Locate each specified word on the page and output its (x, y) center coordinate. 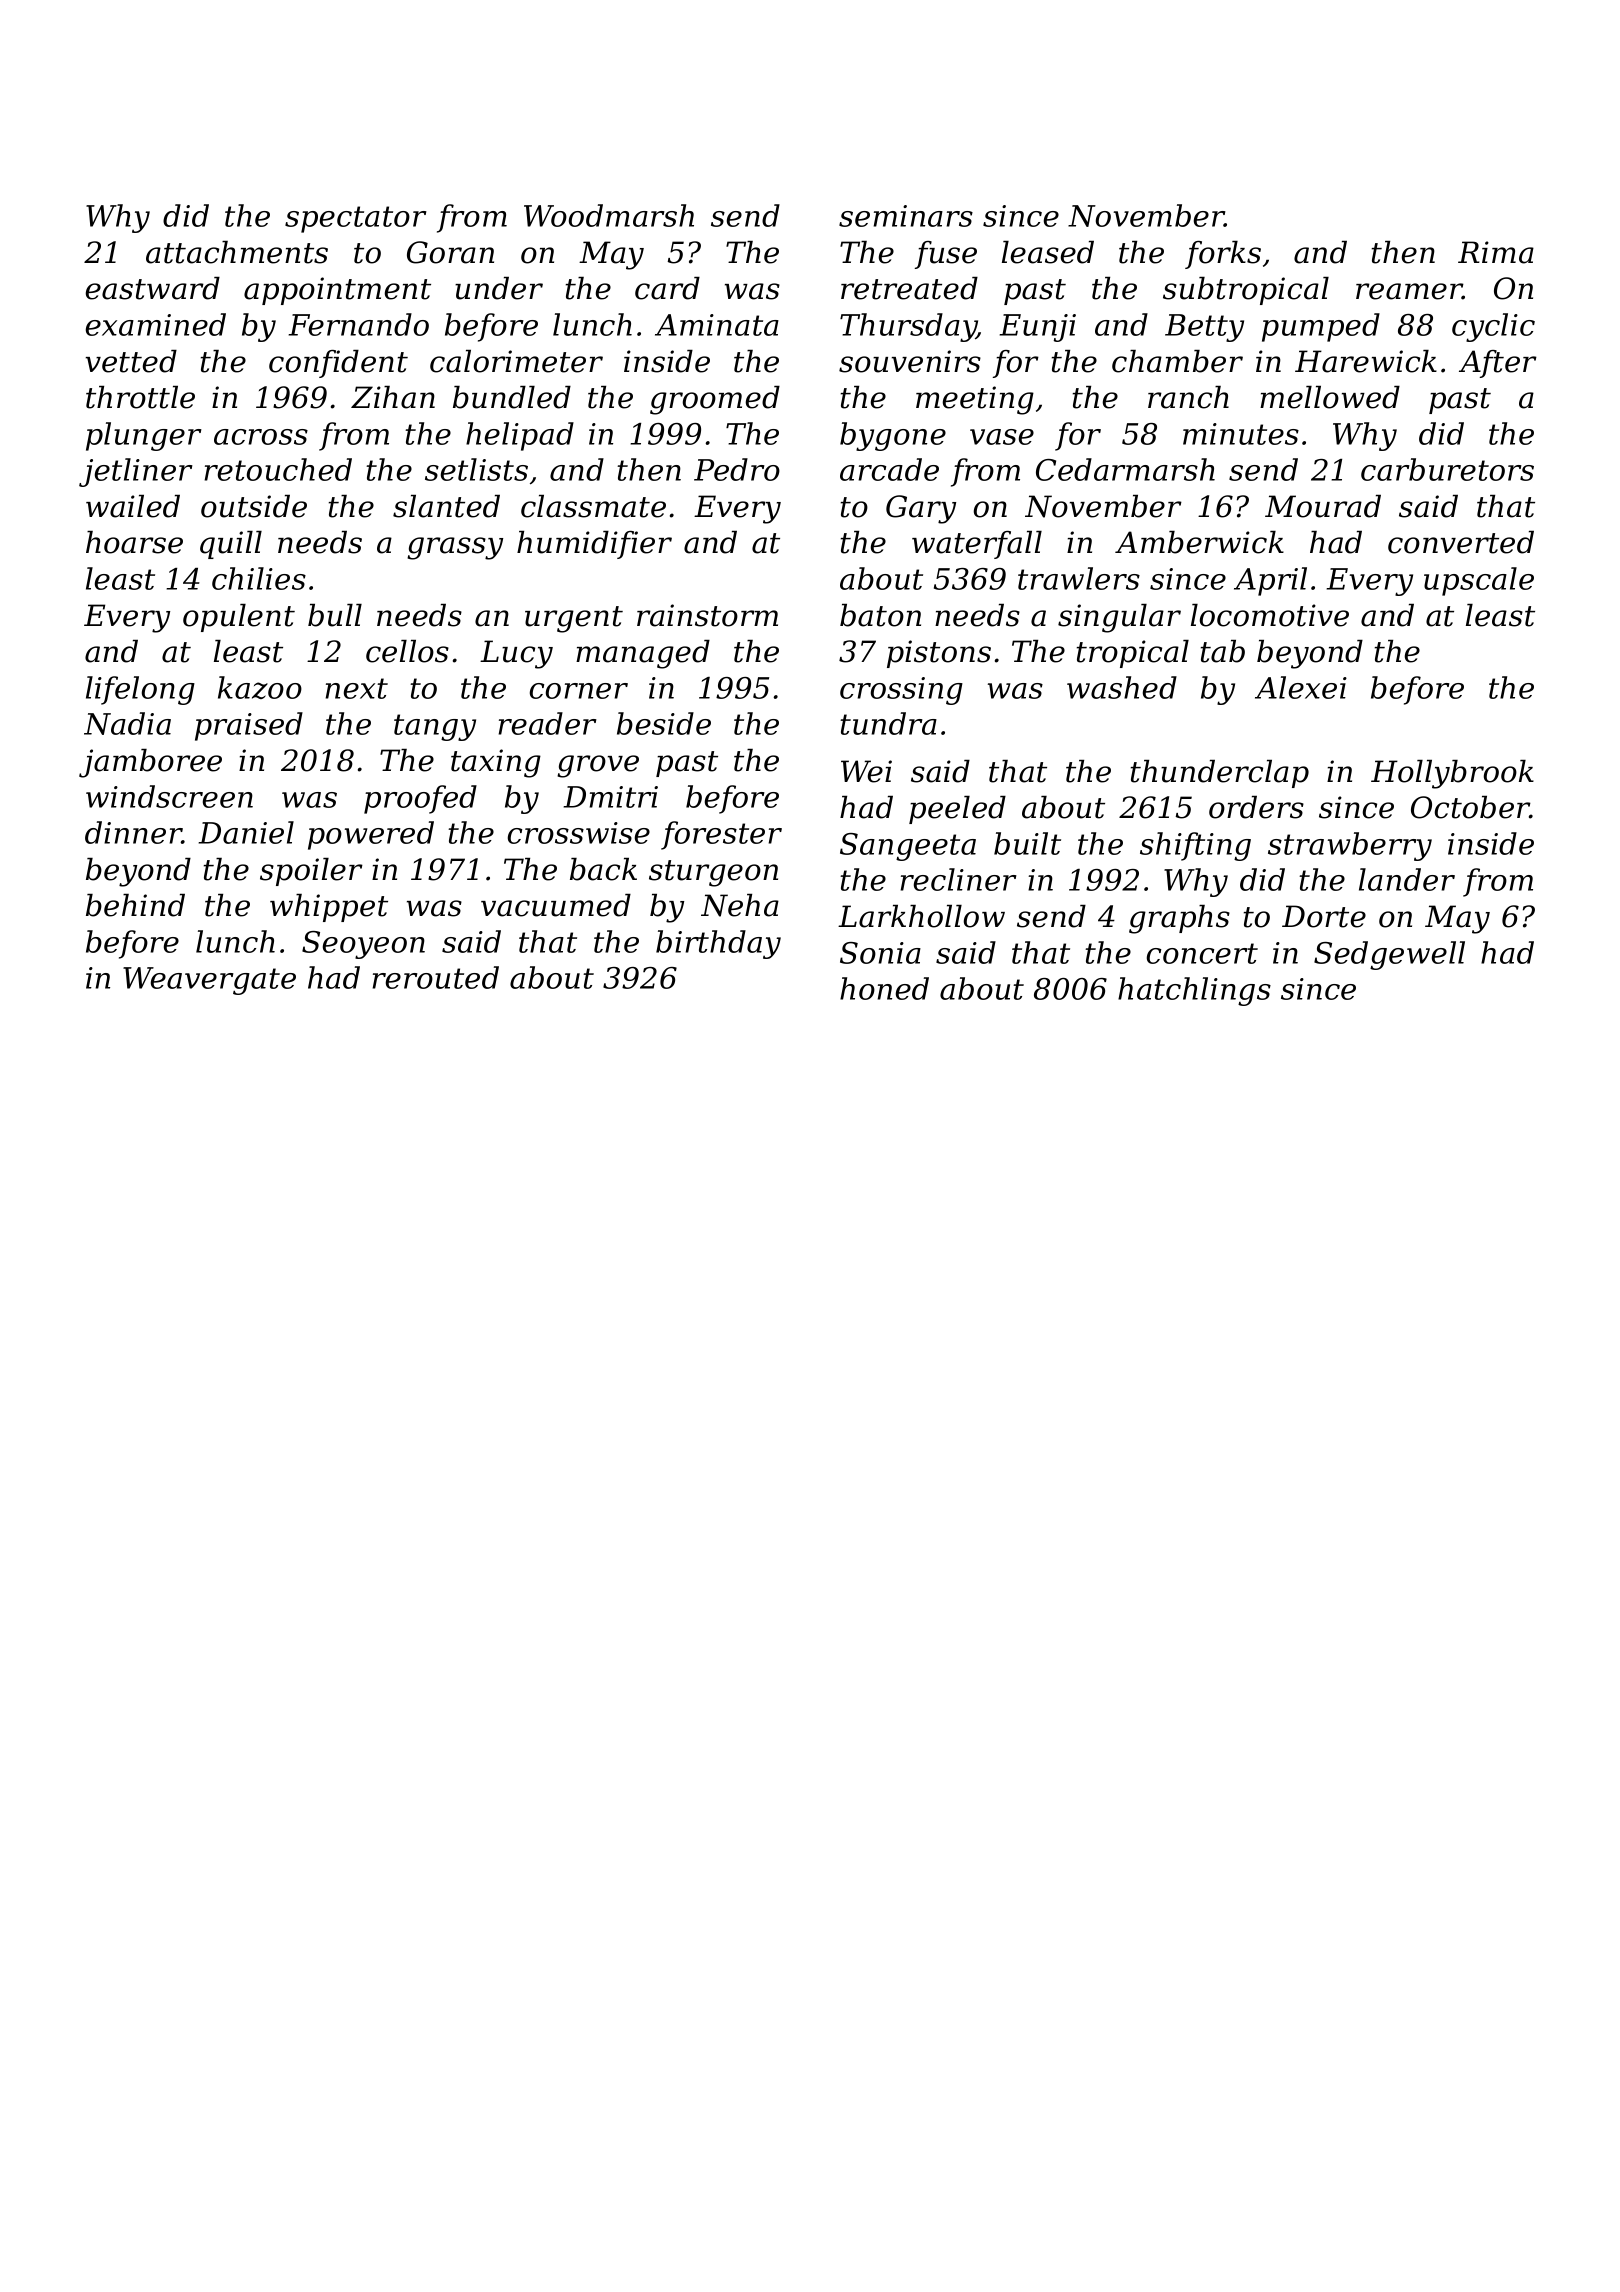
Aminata (717, 325)
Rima (1496, 252)
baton (880, 615)
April (1270, 581)
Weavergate (209, 981)
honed (884, 988)
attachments (237, 252)
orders (1256, 807)
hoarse (134, 542)
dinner (133, 832)
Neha (740, 905)
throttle (140, 397)
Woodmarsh (609, 215)
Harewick (1366, 361)
